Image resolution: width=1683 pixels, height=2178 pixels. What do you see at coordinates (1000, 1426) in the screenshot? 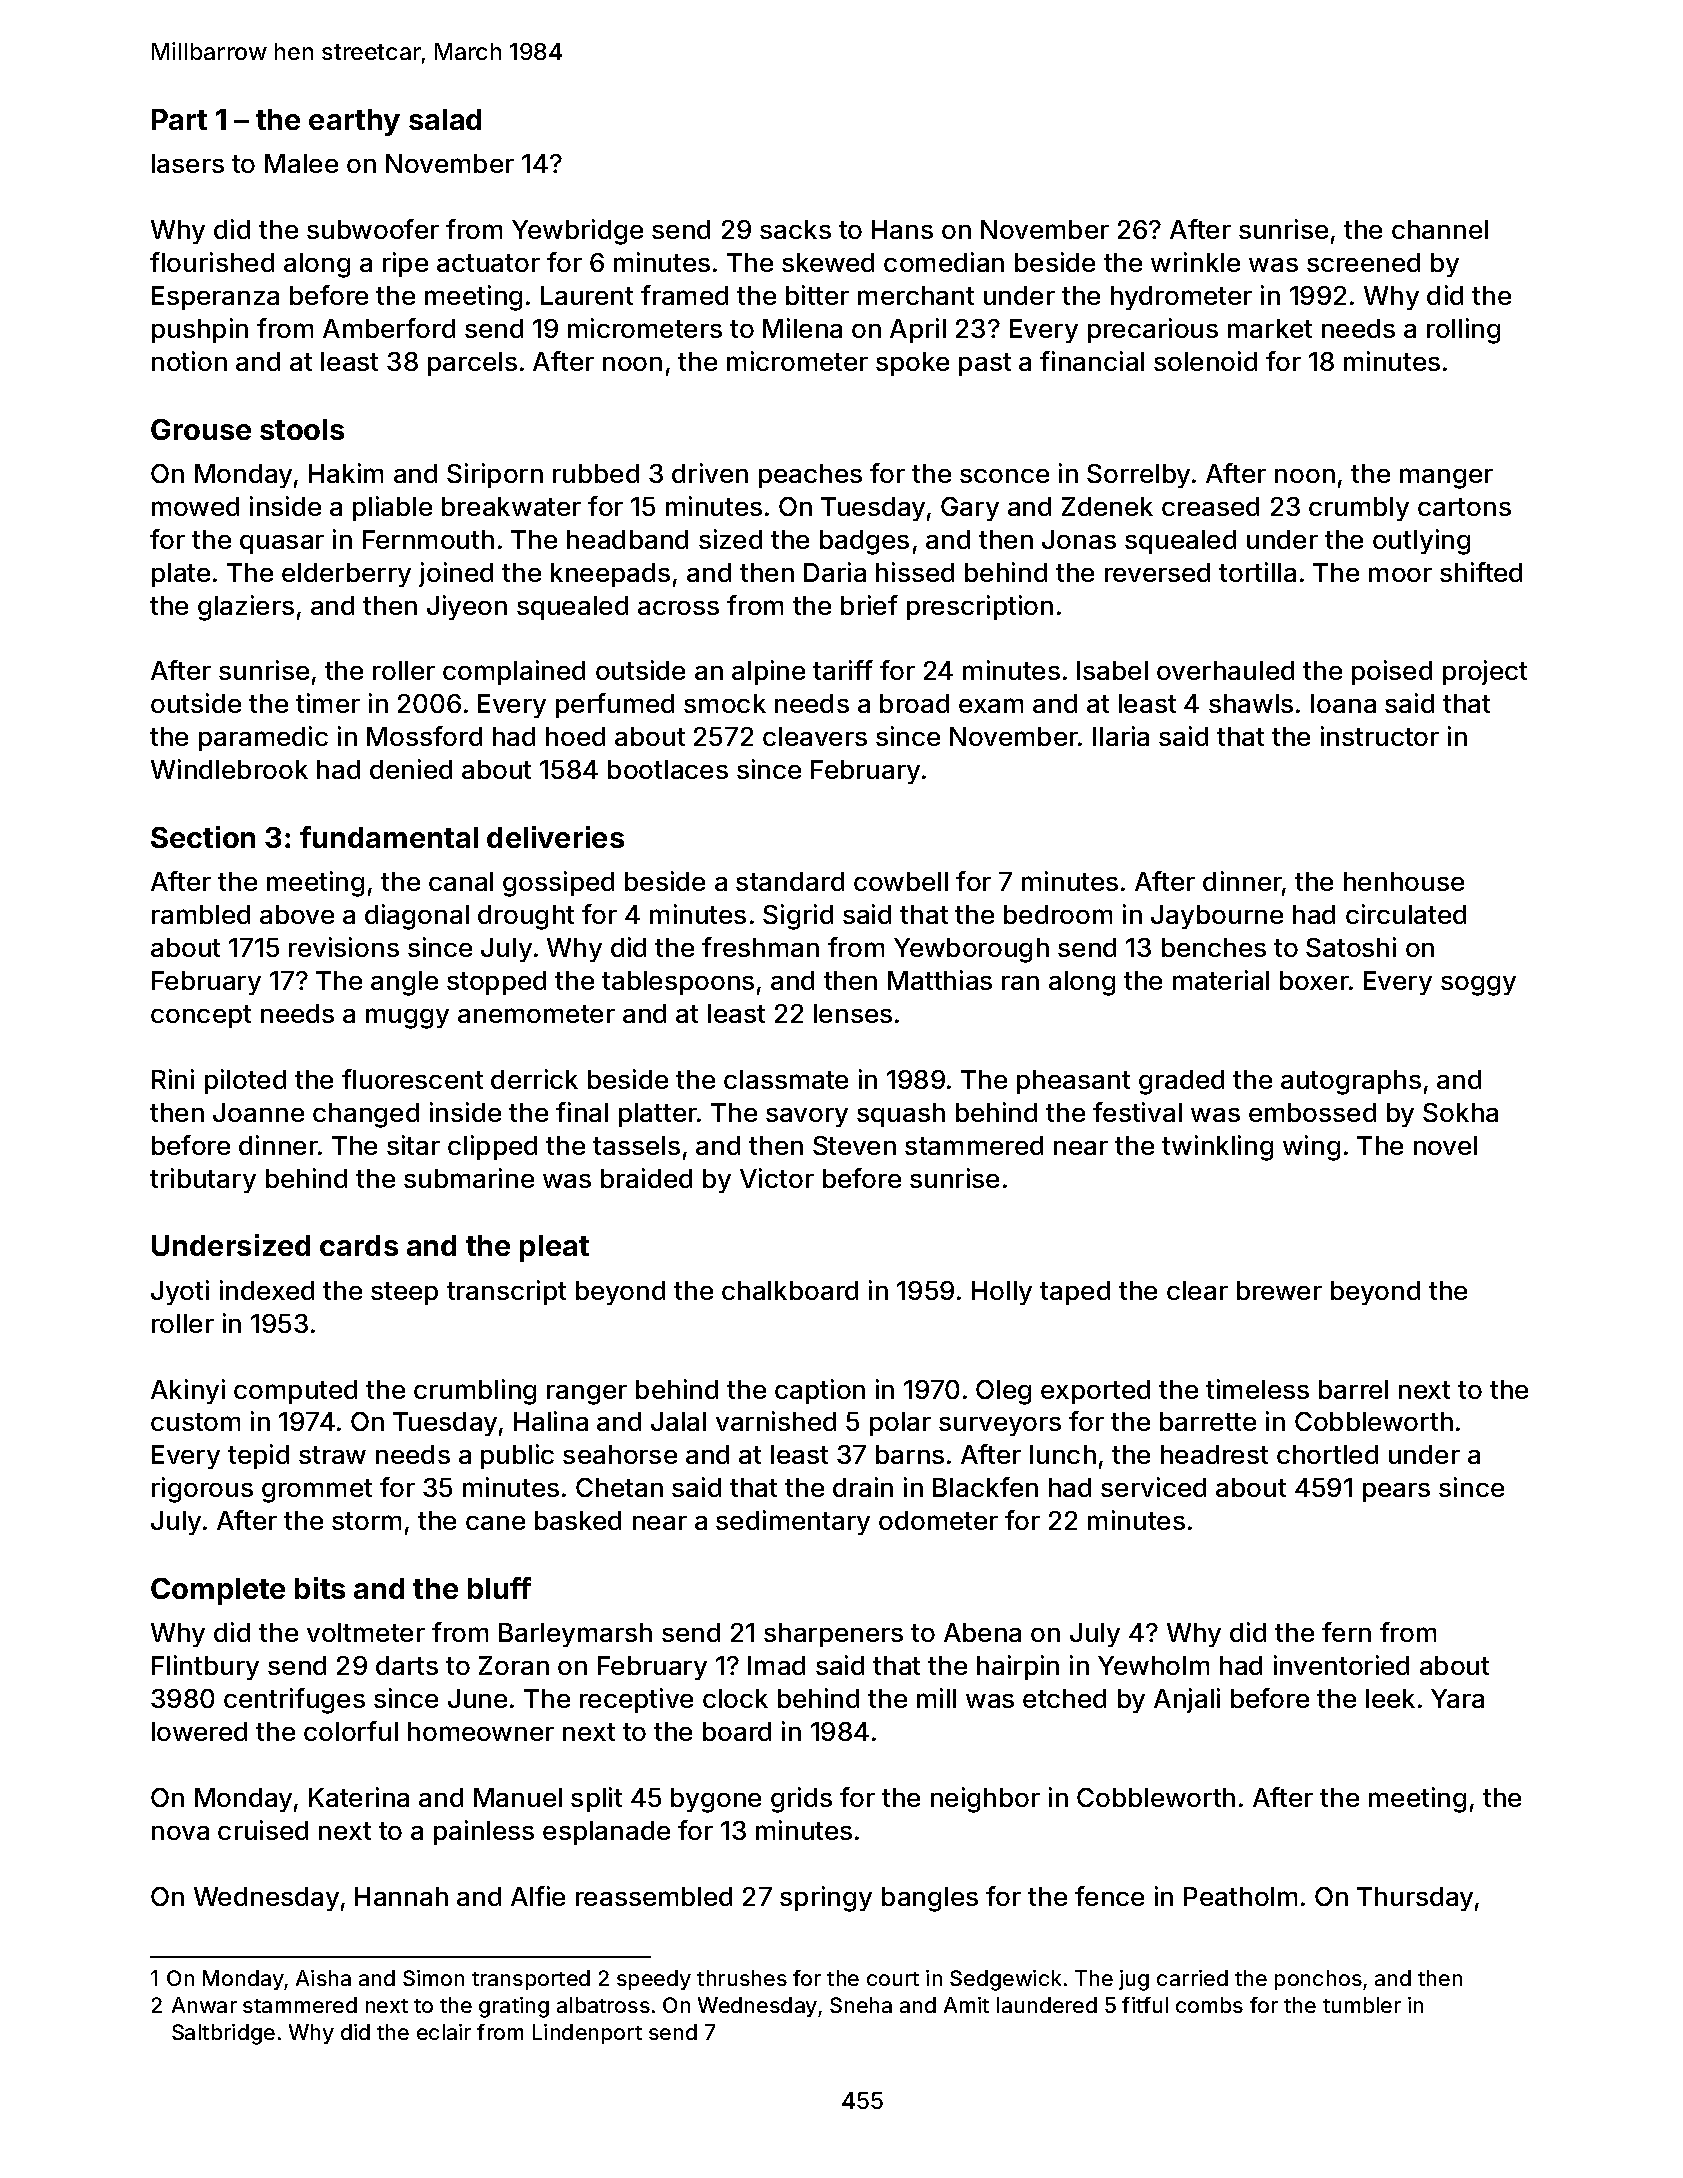
I see `surveyors` at bounding box center [1000, 1426].
